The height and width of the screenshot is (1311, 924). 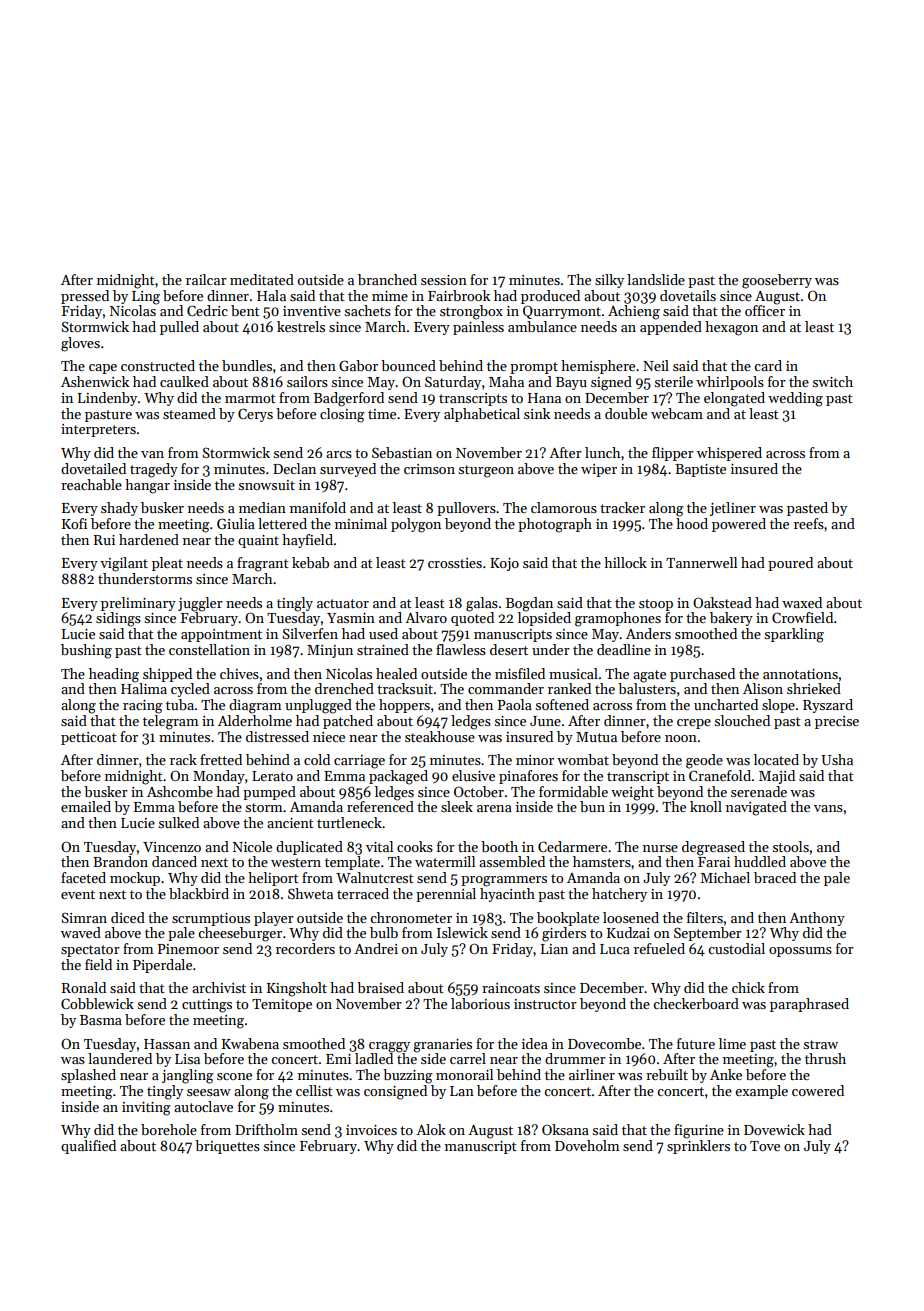 What do you see at coordinates (262, 279) in the screenshot?
I see `meditated` at bounding box center [262, 279].
